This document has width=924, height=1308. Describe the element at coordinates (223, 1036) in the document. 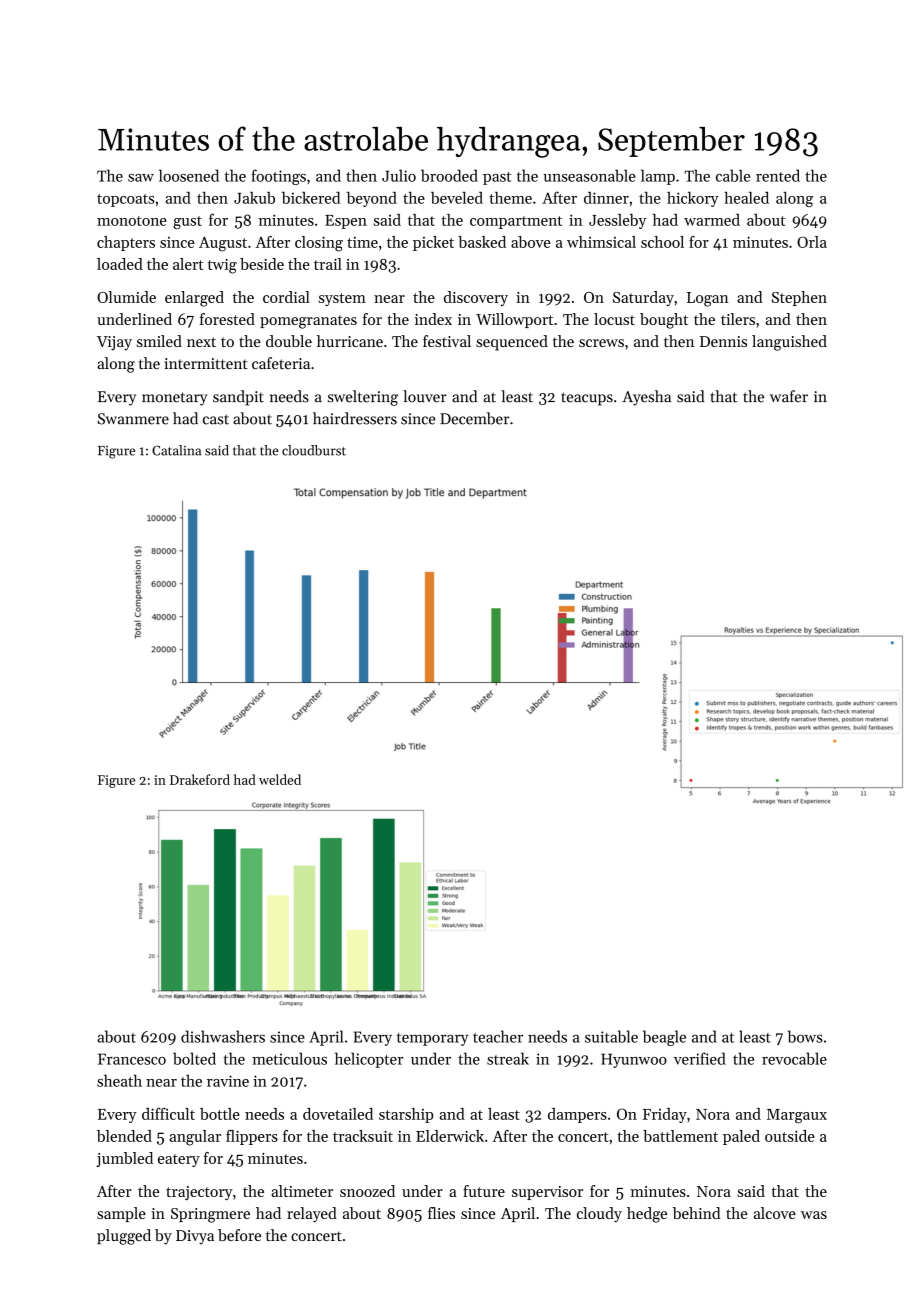

I see `dishwashers` at that location.
